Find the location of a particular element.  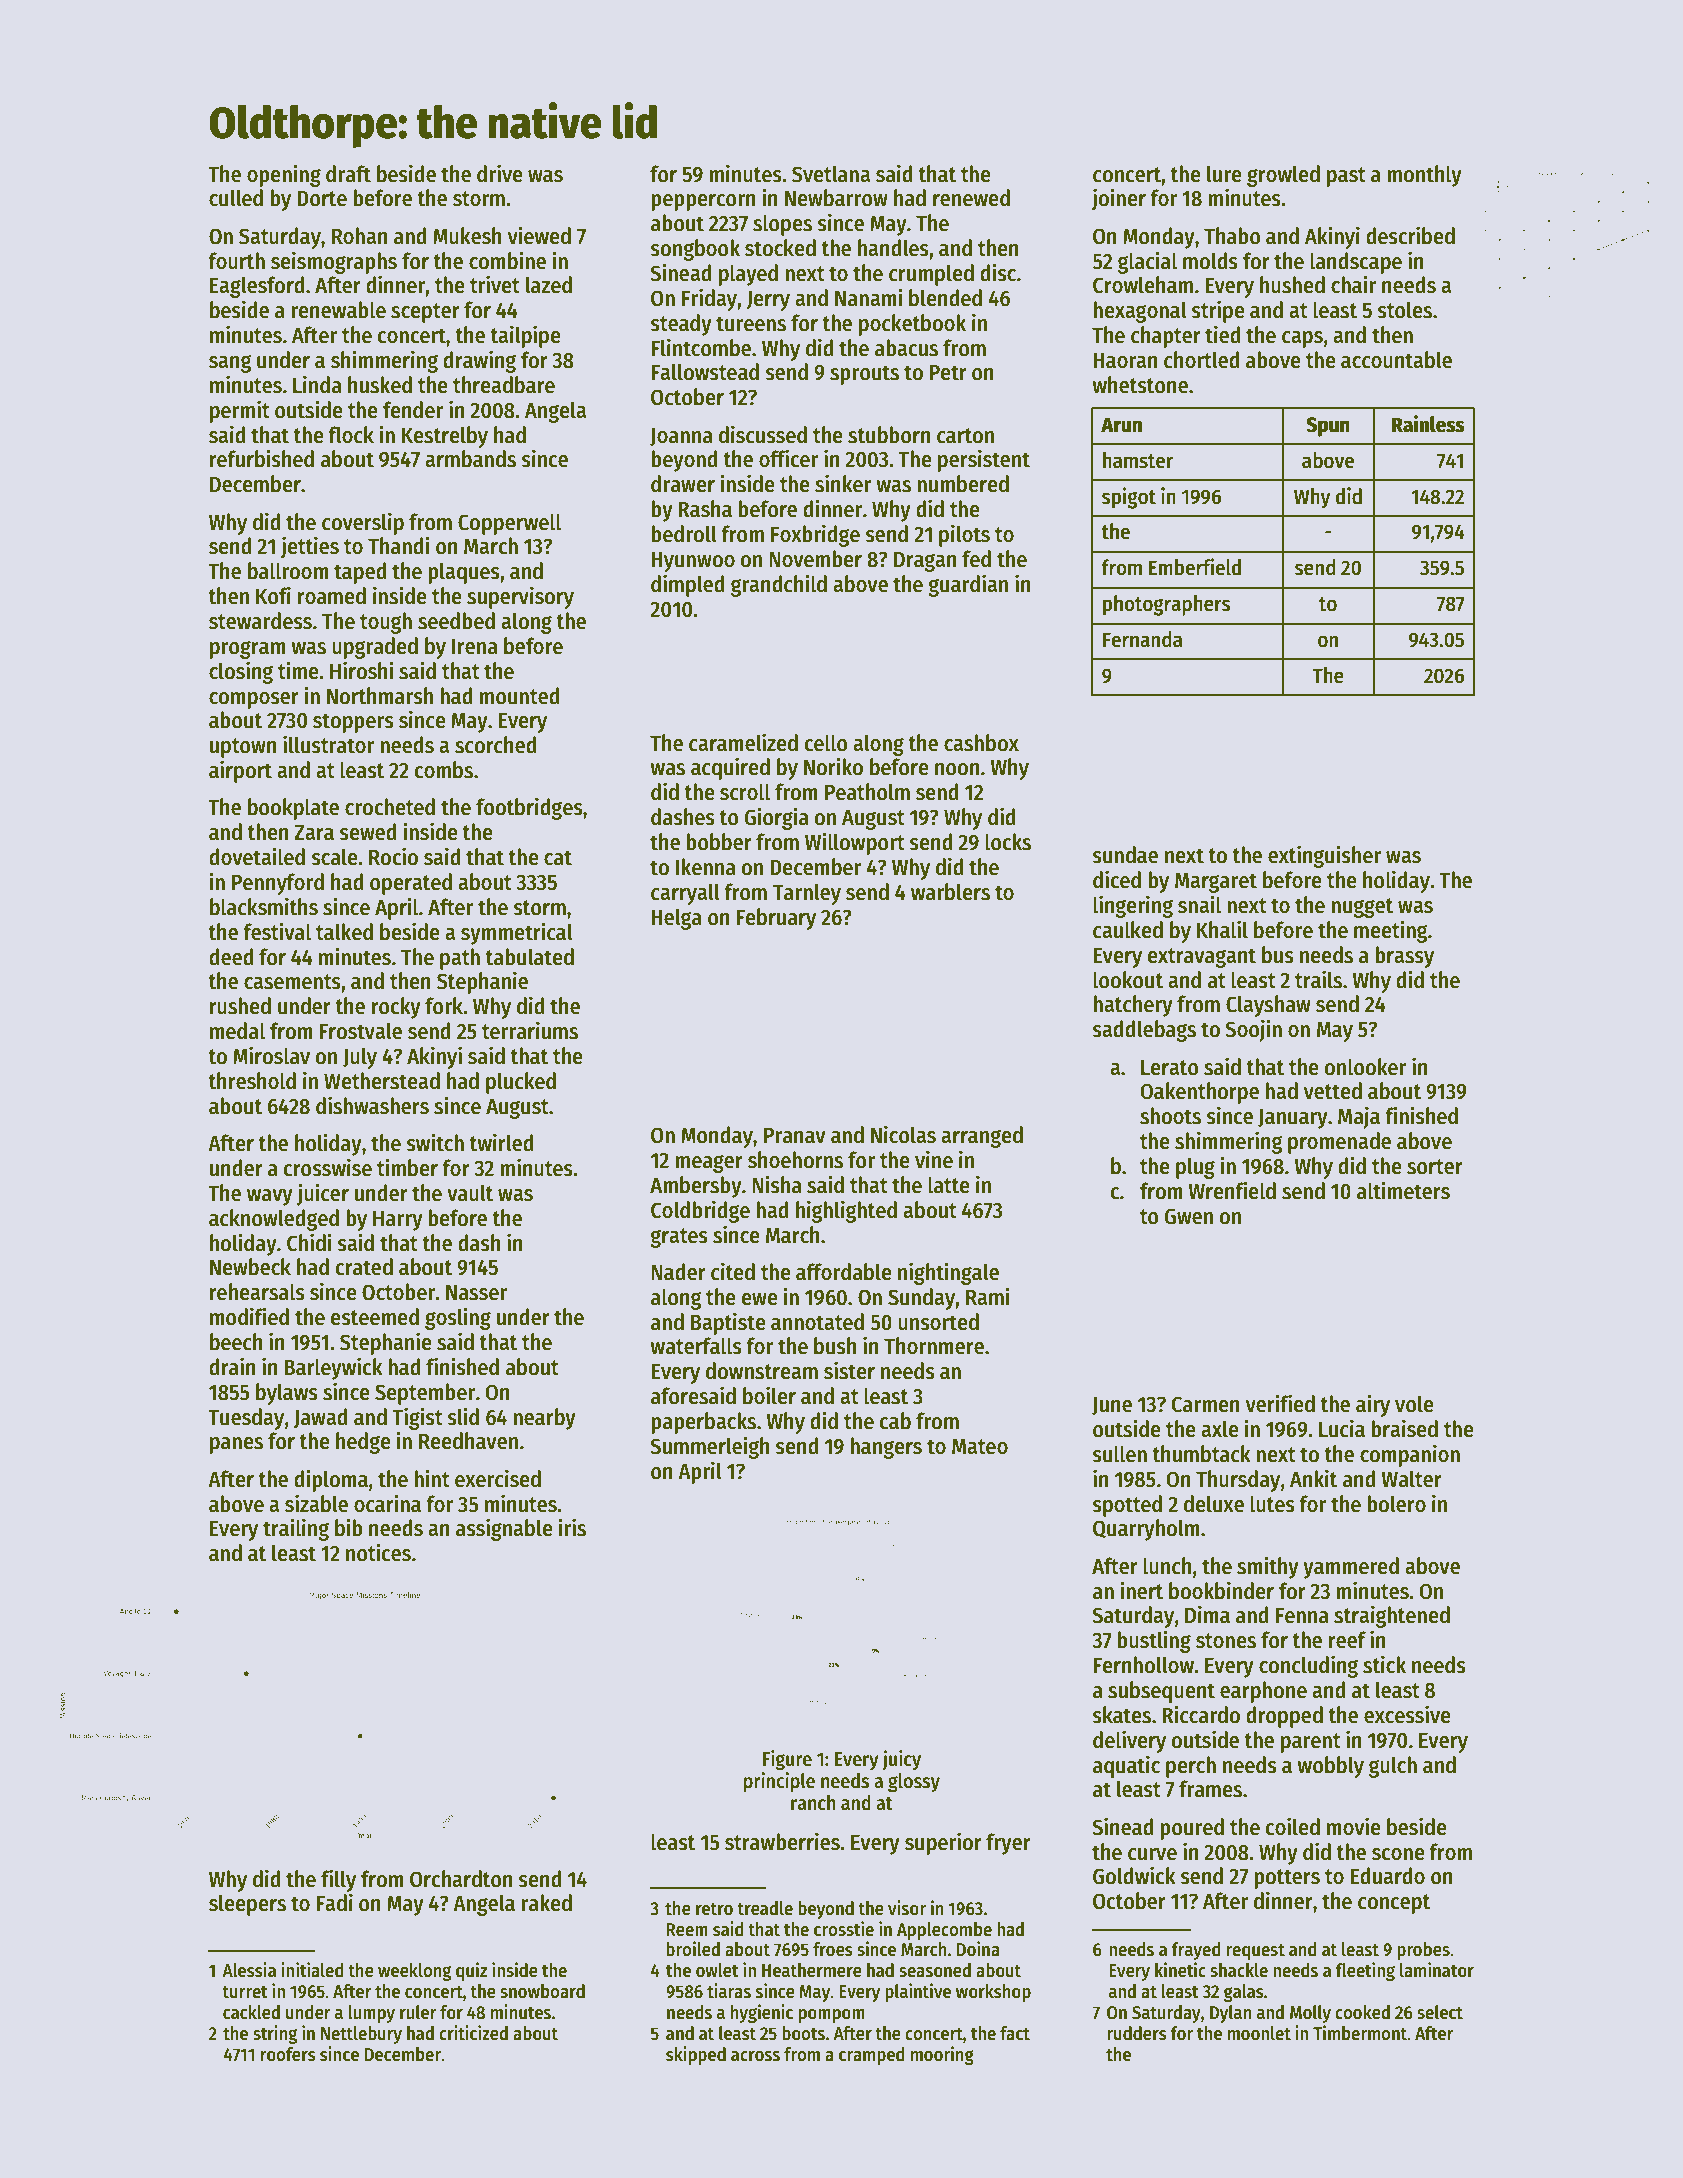

songbook is located at coordinates (695, 250).
